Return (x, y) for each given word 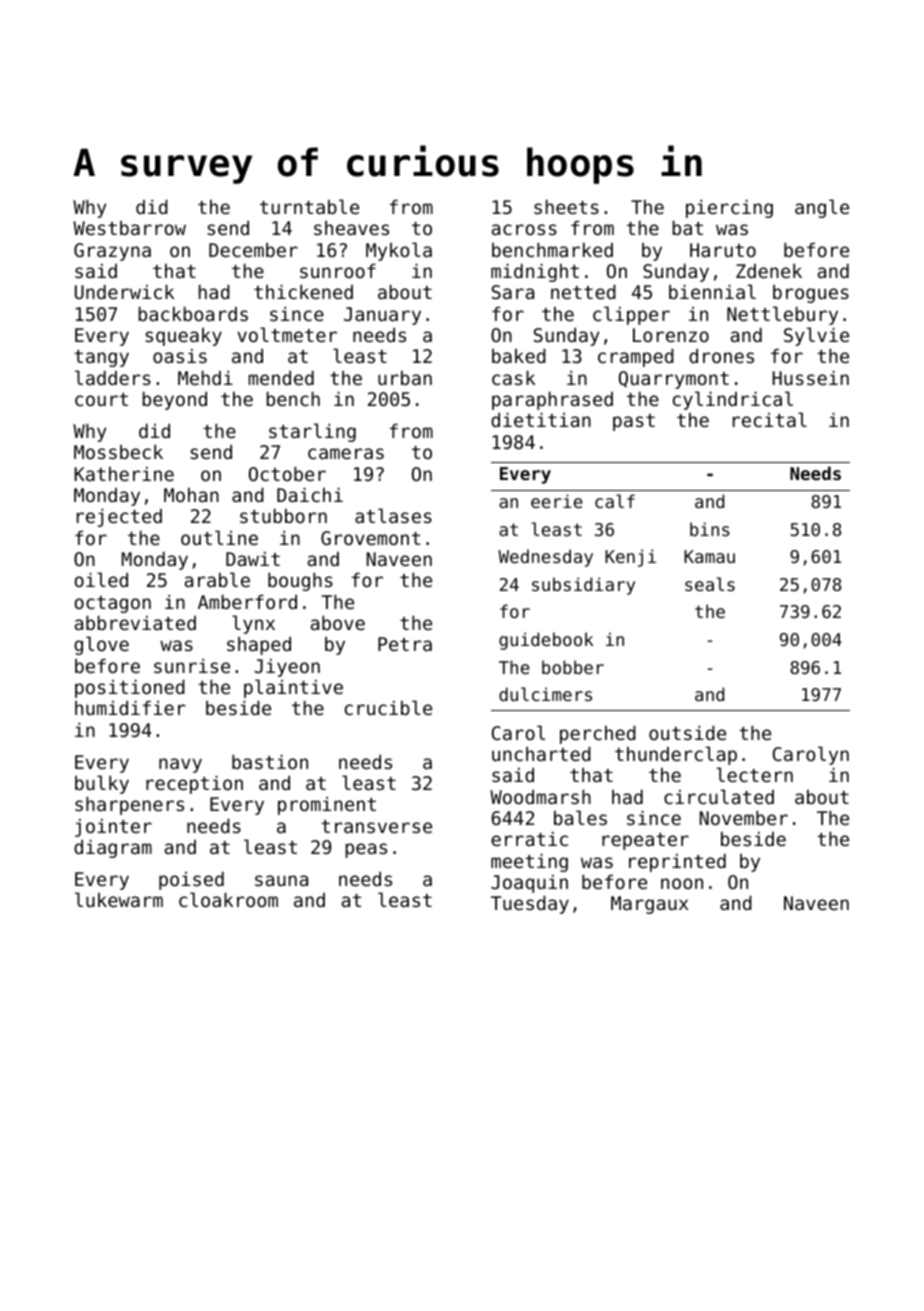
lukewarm (119, 899)
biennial (712, 291)
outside (687, 733)
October (287, 474)
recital (770, 419)
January (382, 316)
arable (217, 579)
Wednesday (545, 558)
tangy (101, 358)
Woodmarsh (540, 797)
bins (710, 529)
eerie (557, 501)
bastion (270, 762)
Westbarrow (129, 228)
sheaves (351, 228)
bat (688, 228)
